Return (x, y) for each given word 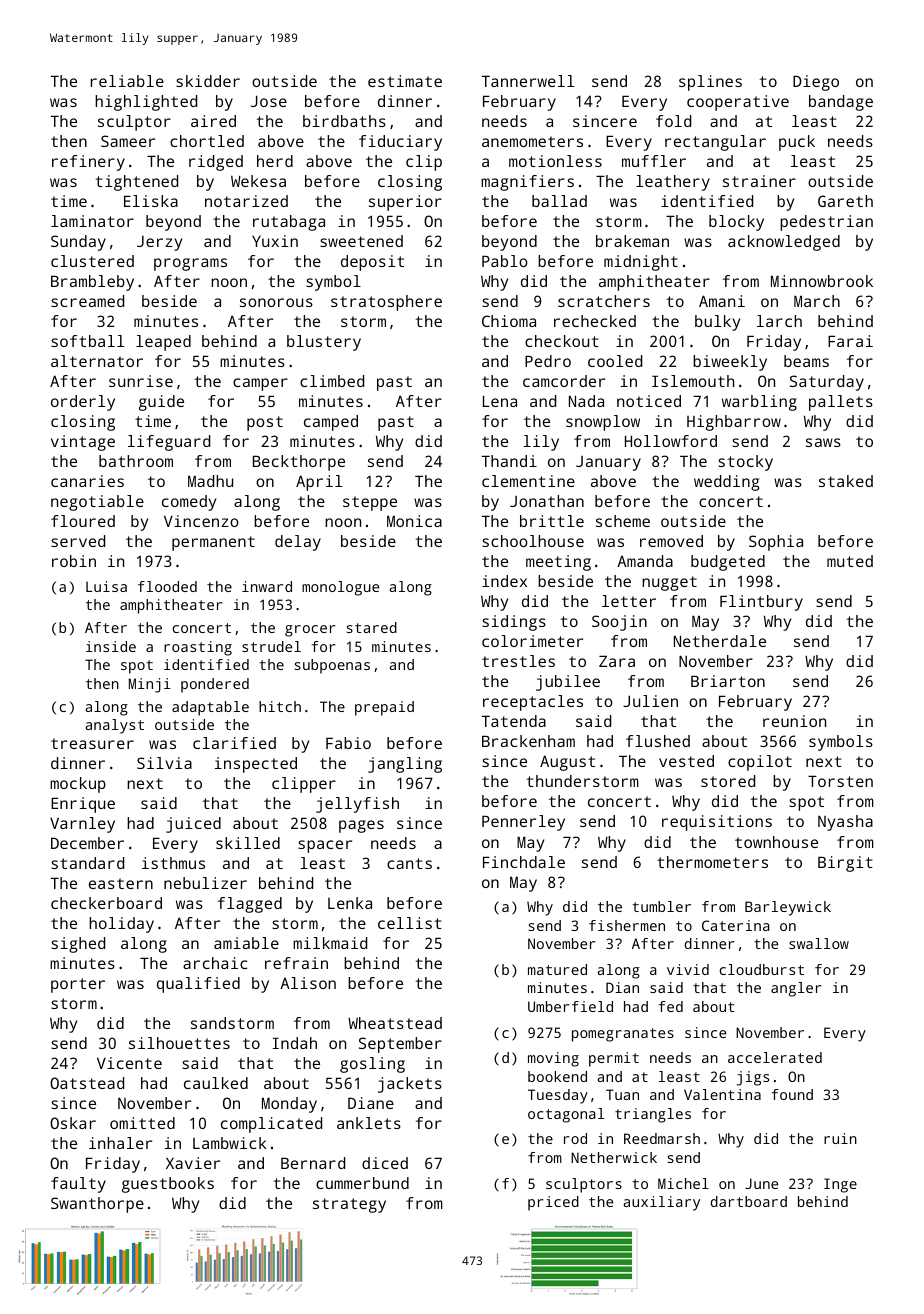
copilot (760, 763)
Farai (850, 341)
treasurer (92, 743)
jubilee (568, 683)
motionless (555, 161)
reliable (127, 81)
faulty (78, 1185)
